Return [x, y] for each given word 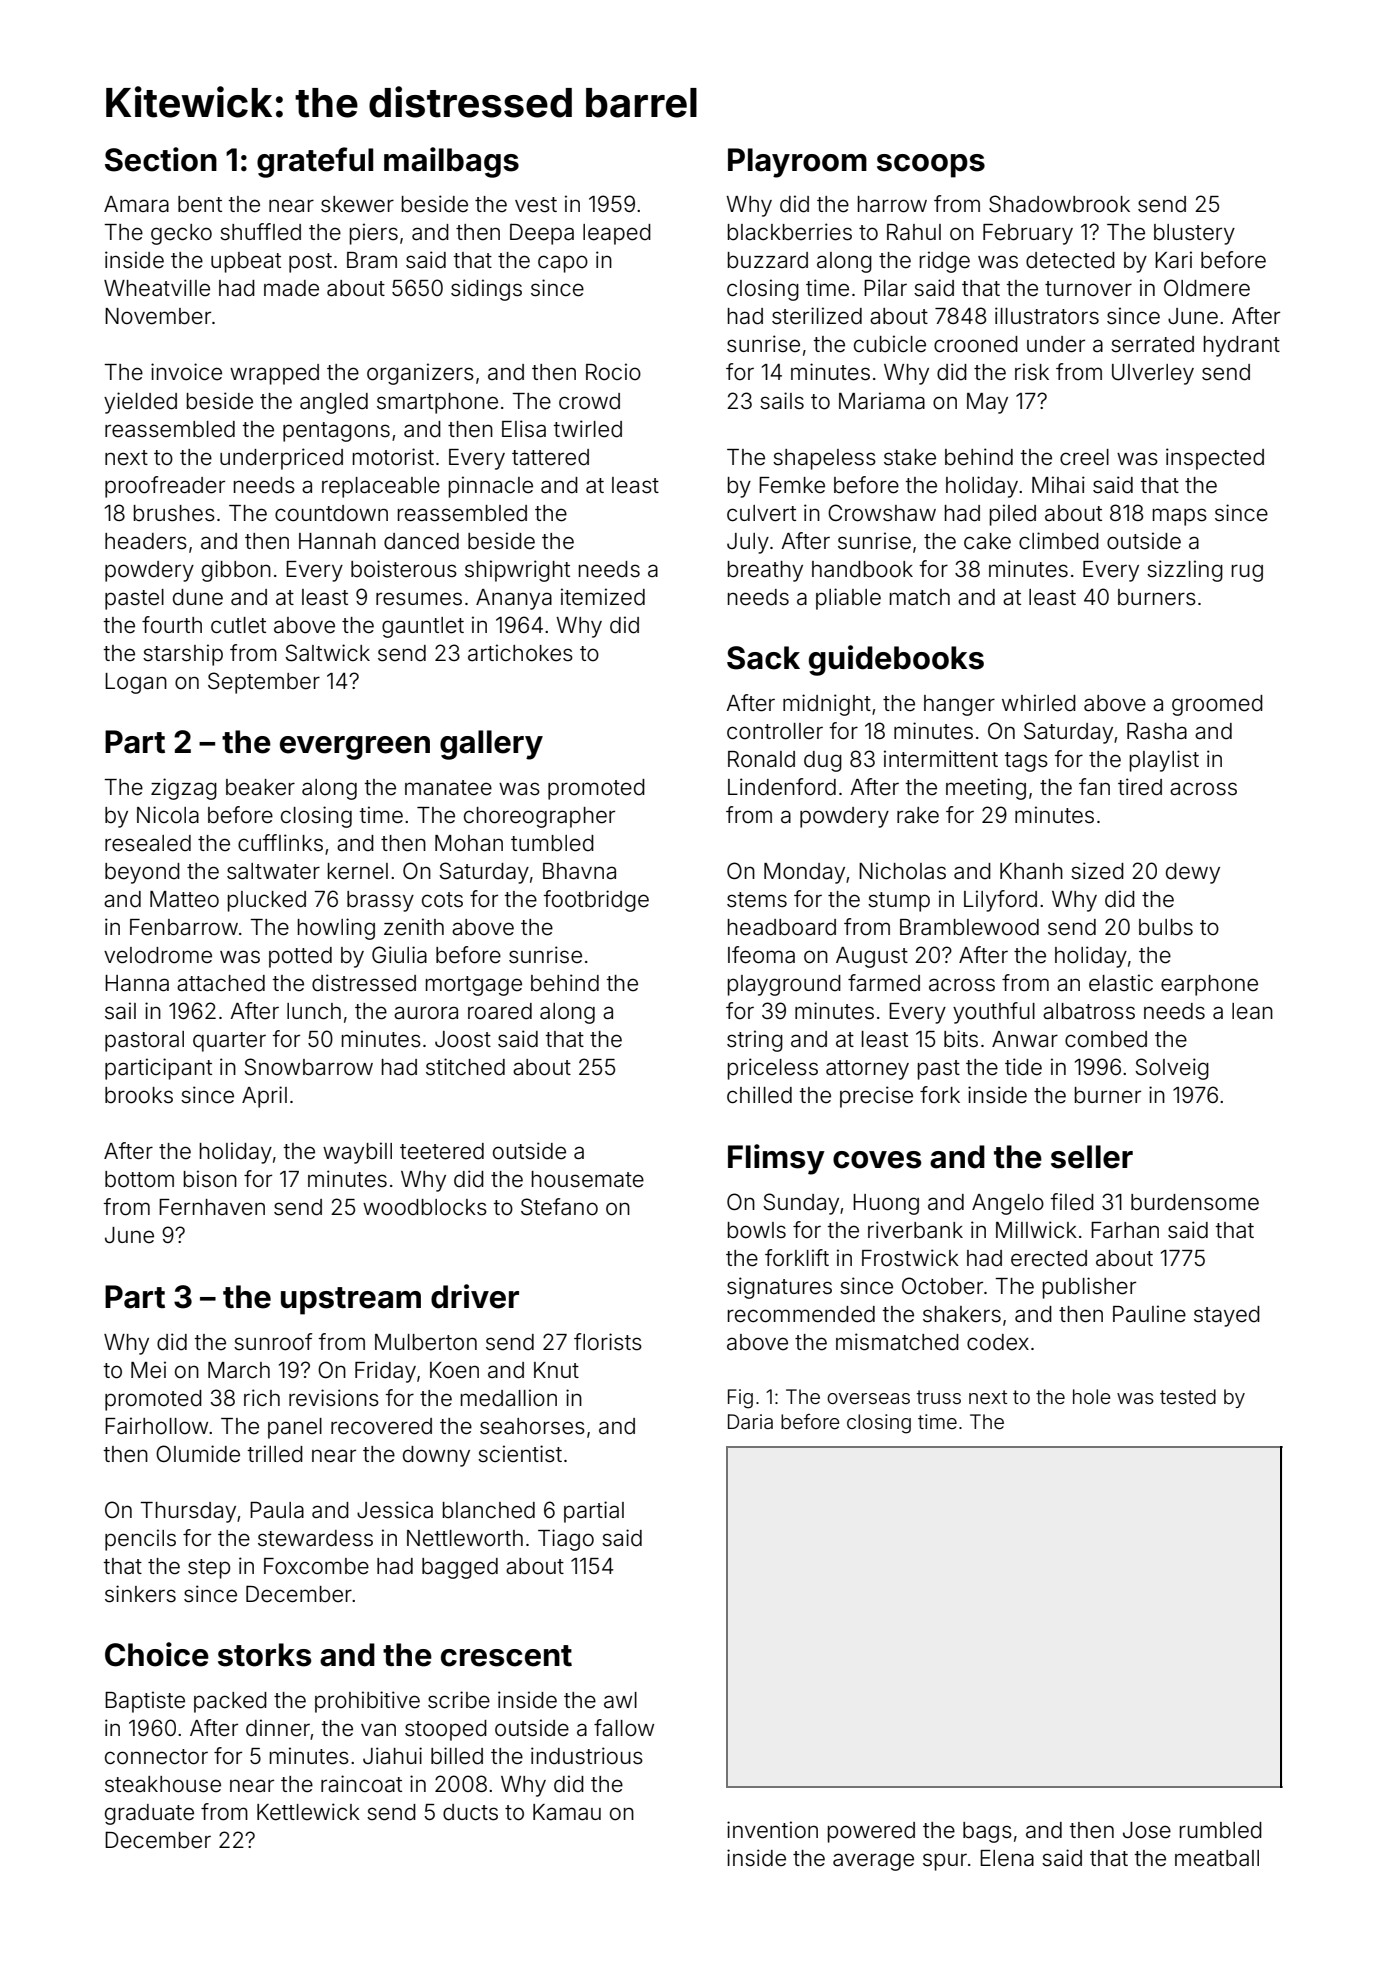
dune [198, 597]
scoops [931, 166]
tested [1188, 1396]
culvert [761, 513]
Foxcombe [316, 1566]
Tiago [566, 1540]
